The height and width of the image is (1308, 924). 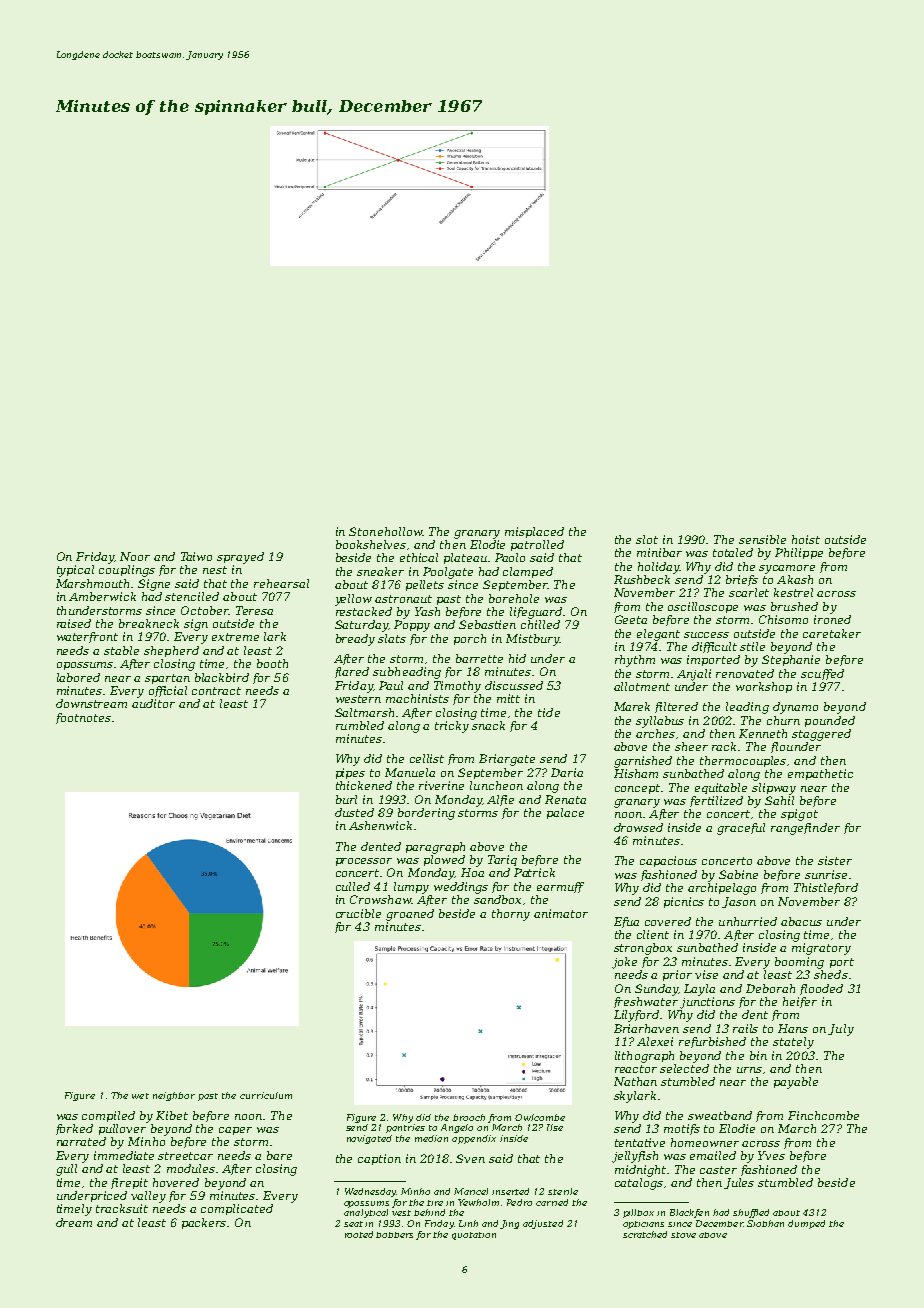 What do you see at coordinates (410, 915) in the image?
I see `groaned` at bounding box center [410, 915].
